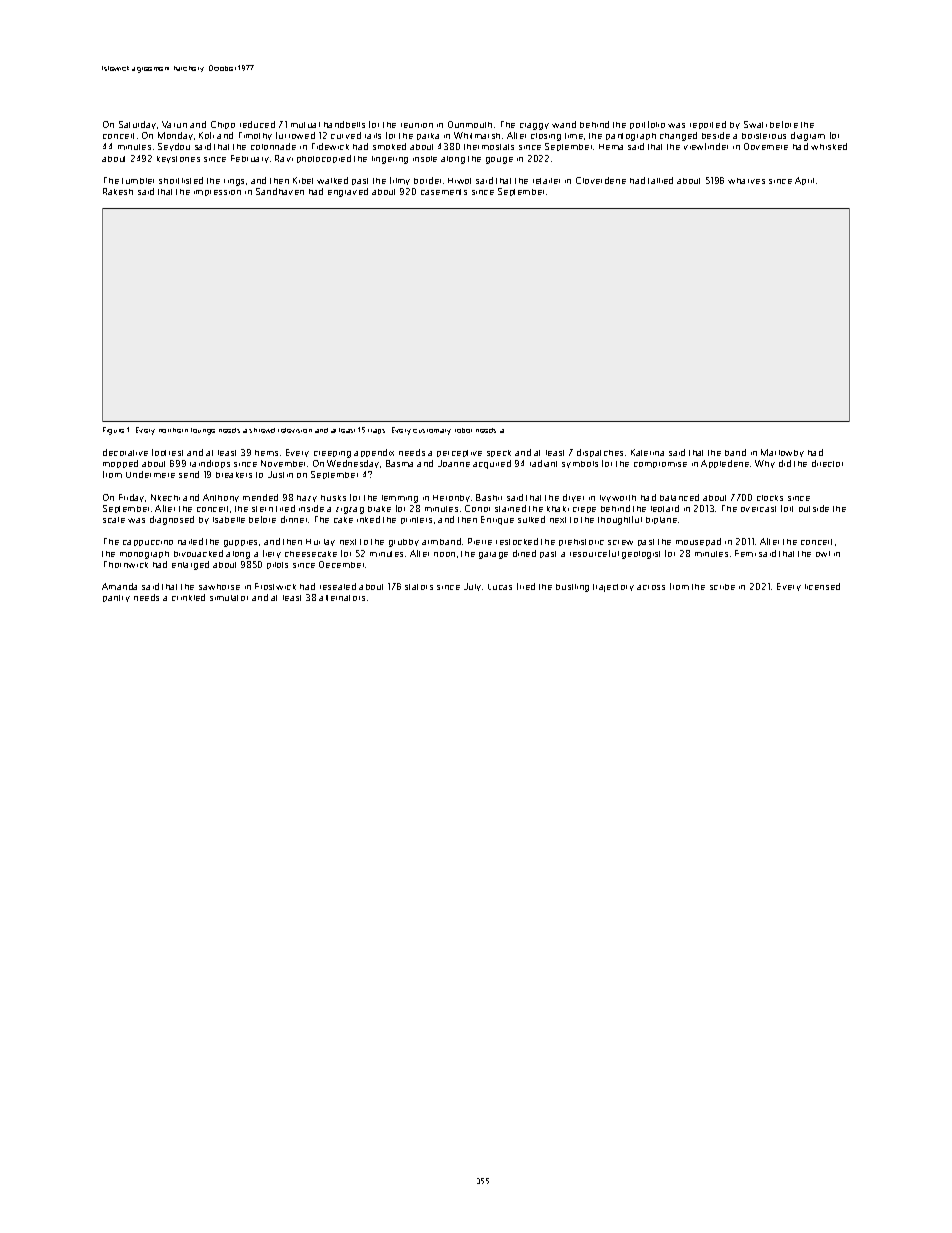 This screenshot has height=1233, width=952. I want to click on viewfinder, so click(706, 146).
